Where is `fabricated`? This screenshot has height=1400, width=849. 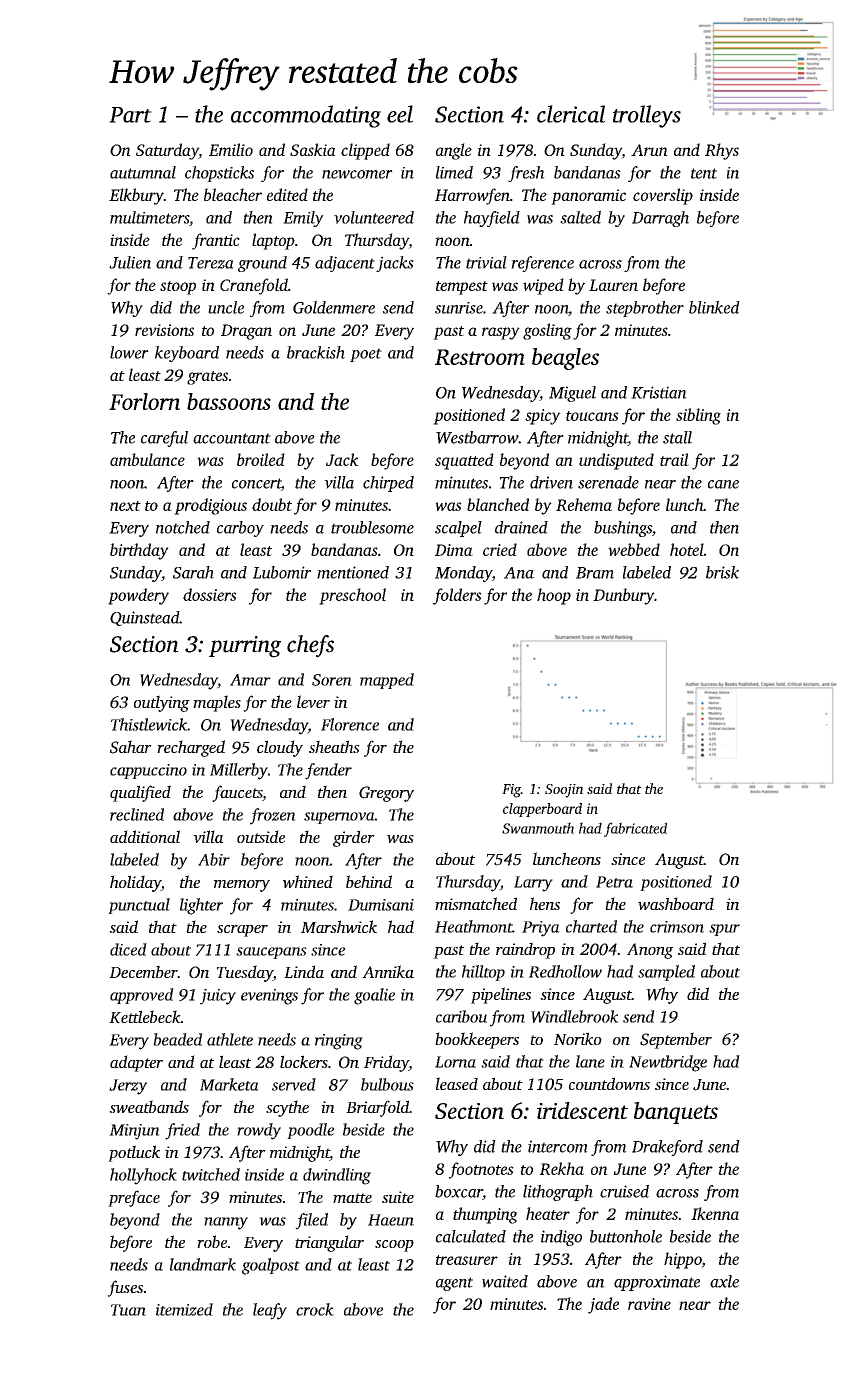
fabricated is located at coordinates (635, 829).
